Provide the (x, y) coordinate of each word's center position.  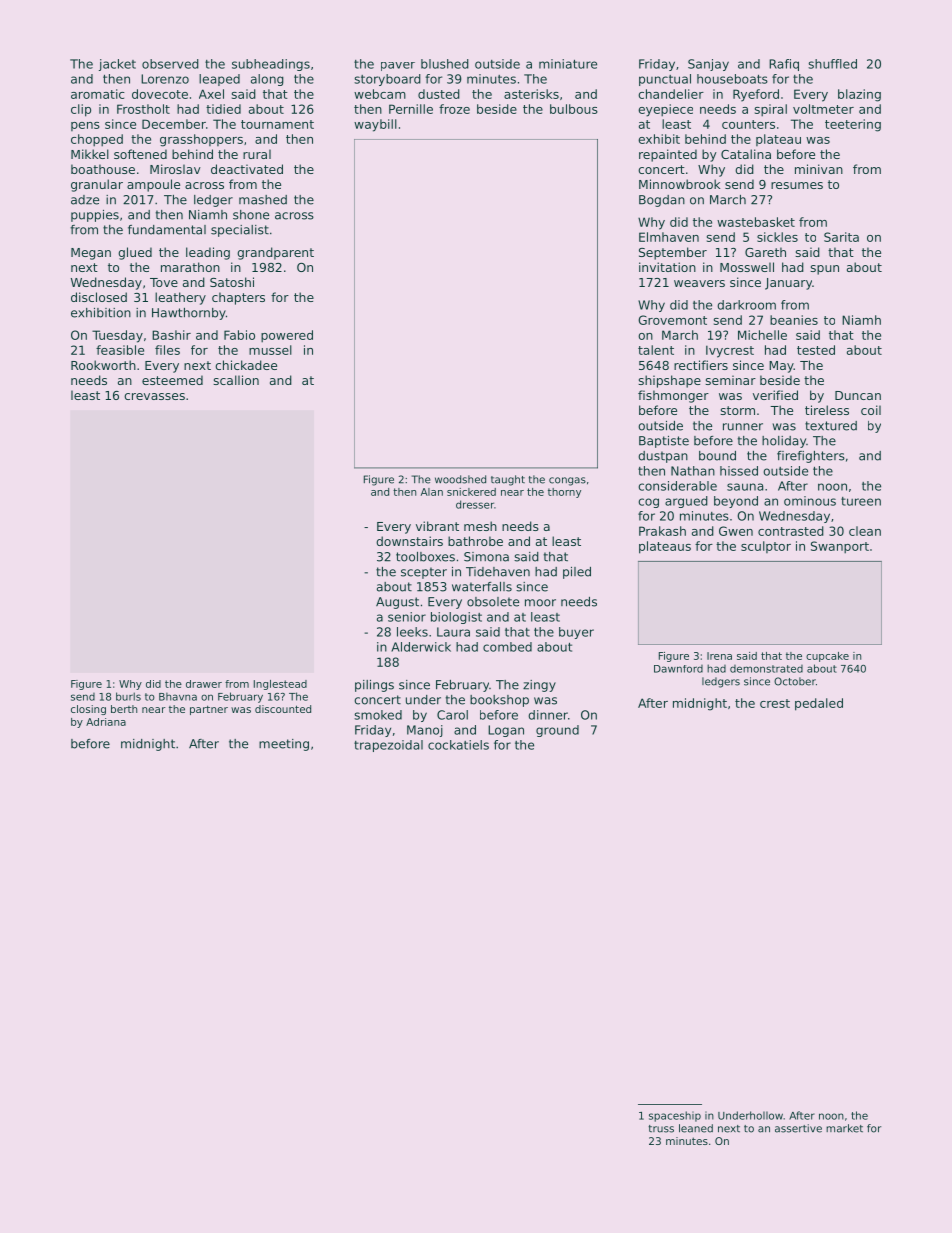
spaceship (675, 1116)
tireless (827, 410)
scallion (236, 380)
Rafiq (784, 65)
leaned (696, 1128)
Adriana (106, 722)
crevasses (154, 396)
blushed (445, 64)
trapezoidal (388, 746)
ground (557, 731)
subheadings (271, 65)
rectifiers (701, 365)
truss (661, 1129)
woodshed (460, 479)
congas (567, 481)
